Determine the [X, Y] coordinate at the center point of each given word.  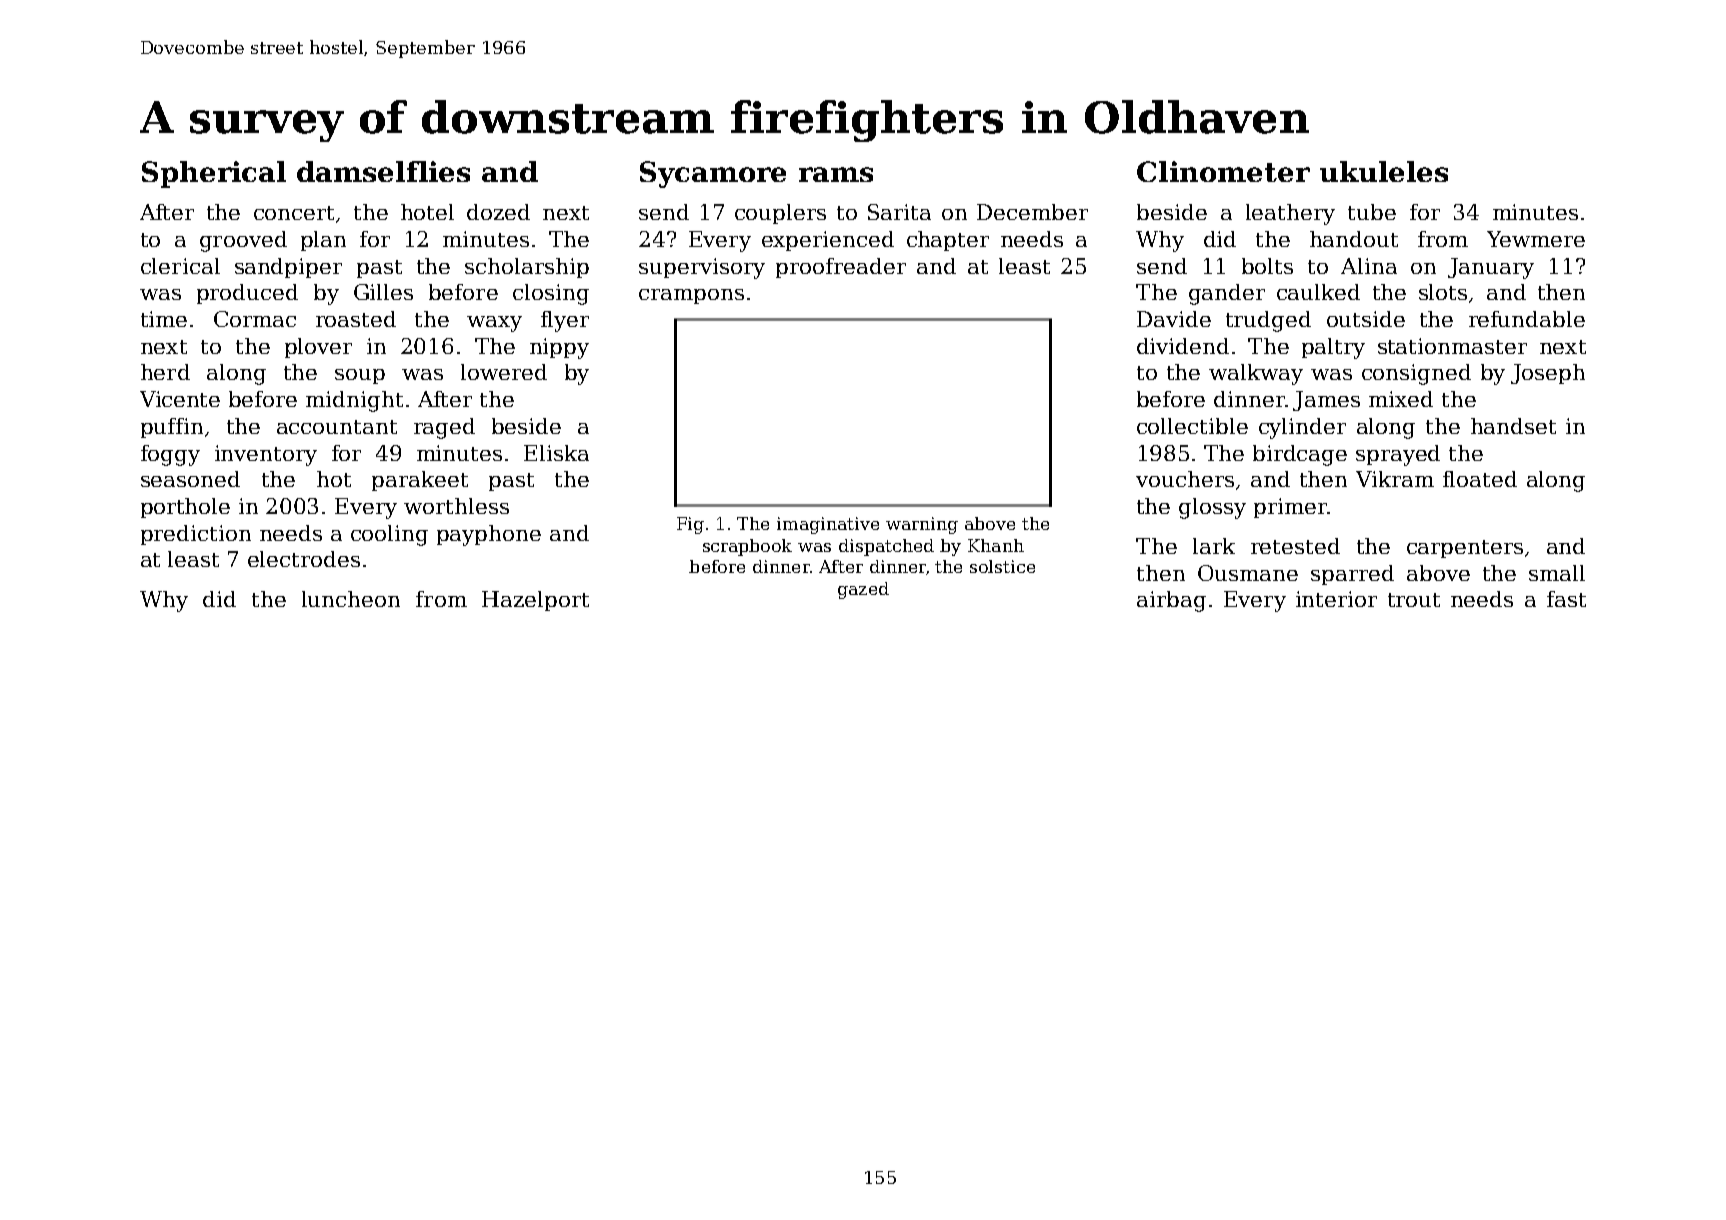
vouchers [1185, 479]
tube [1372, 212]
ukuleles [1384, 171]
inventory [266, 455]
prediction [196, 535]
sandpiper [288, 268]
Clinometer [1223, 171]
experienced [828, 241]
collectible [1192, 426]
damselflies [383, 171]
